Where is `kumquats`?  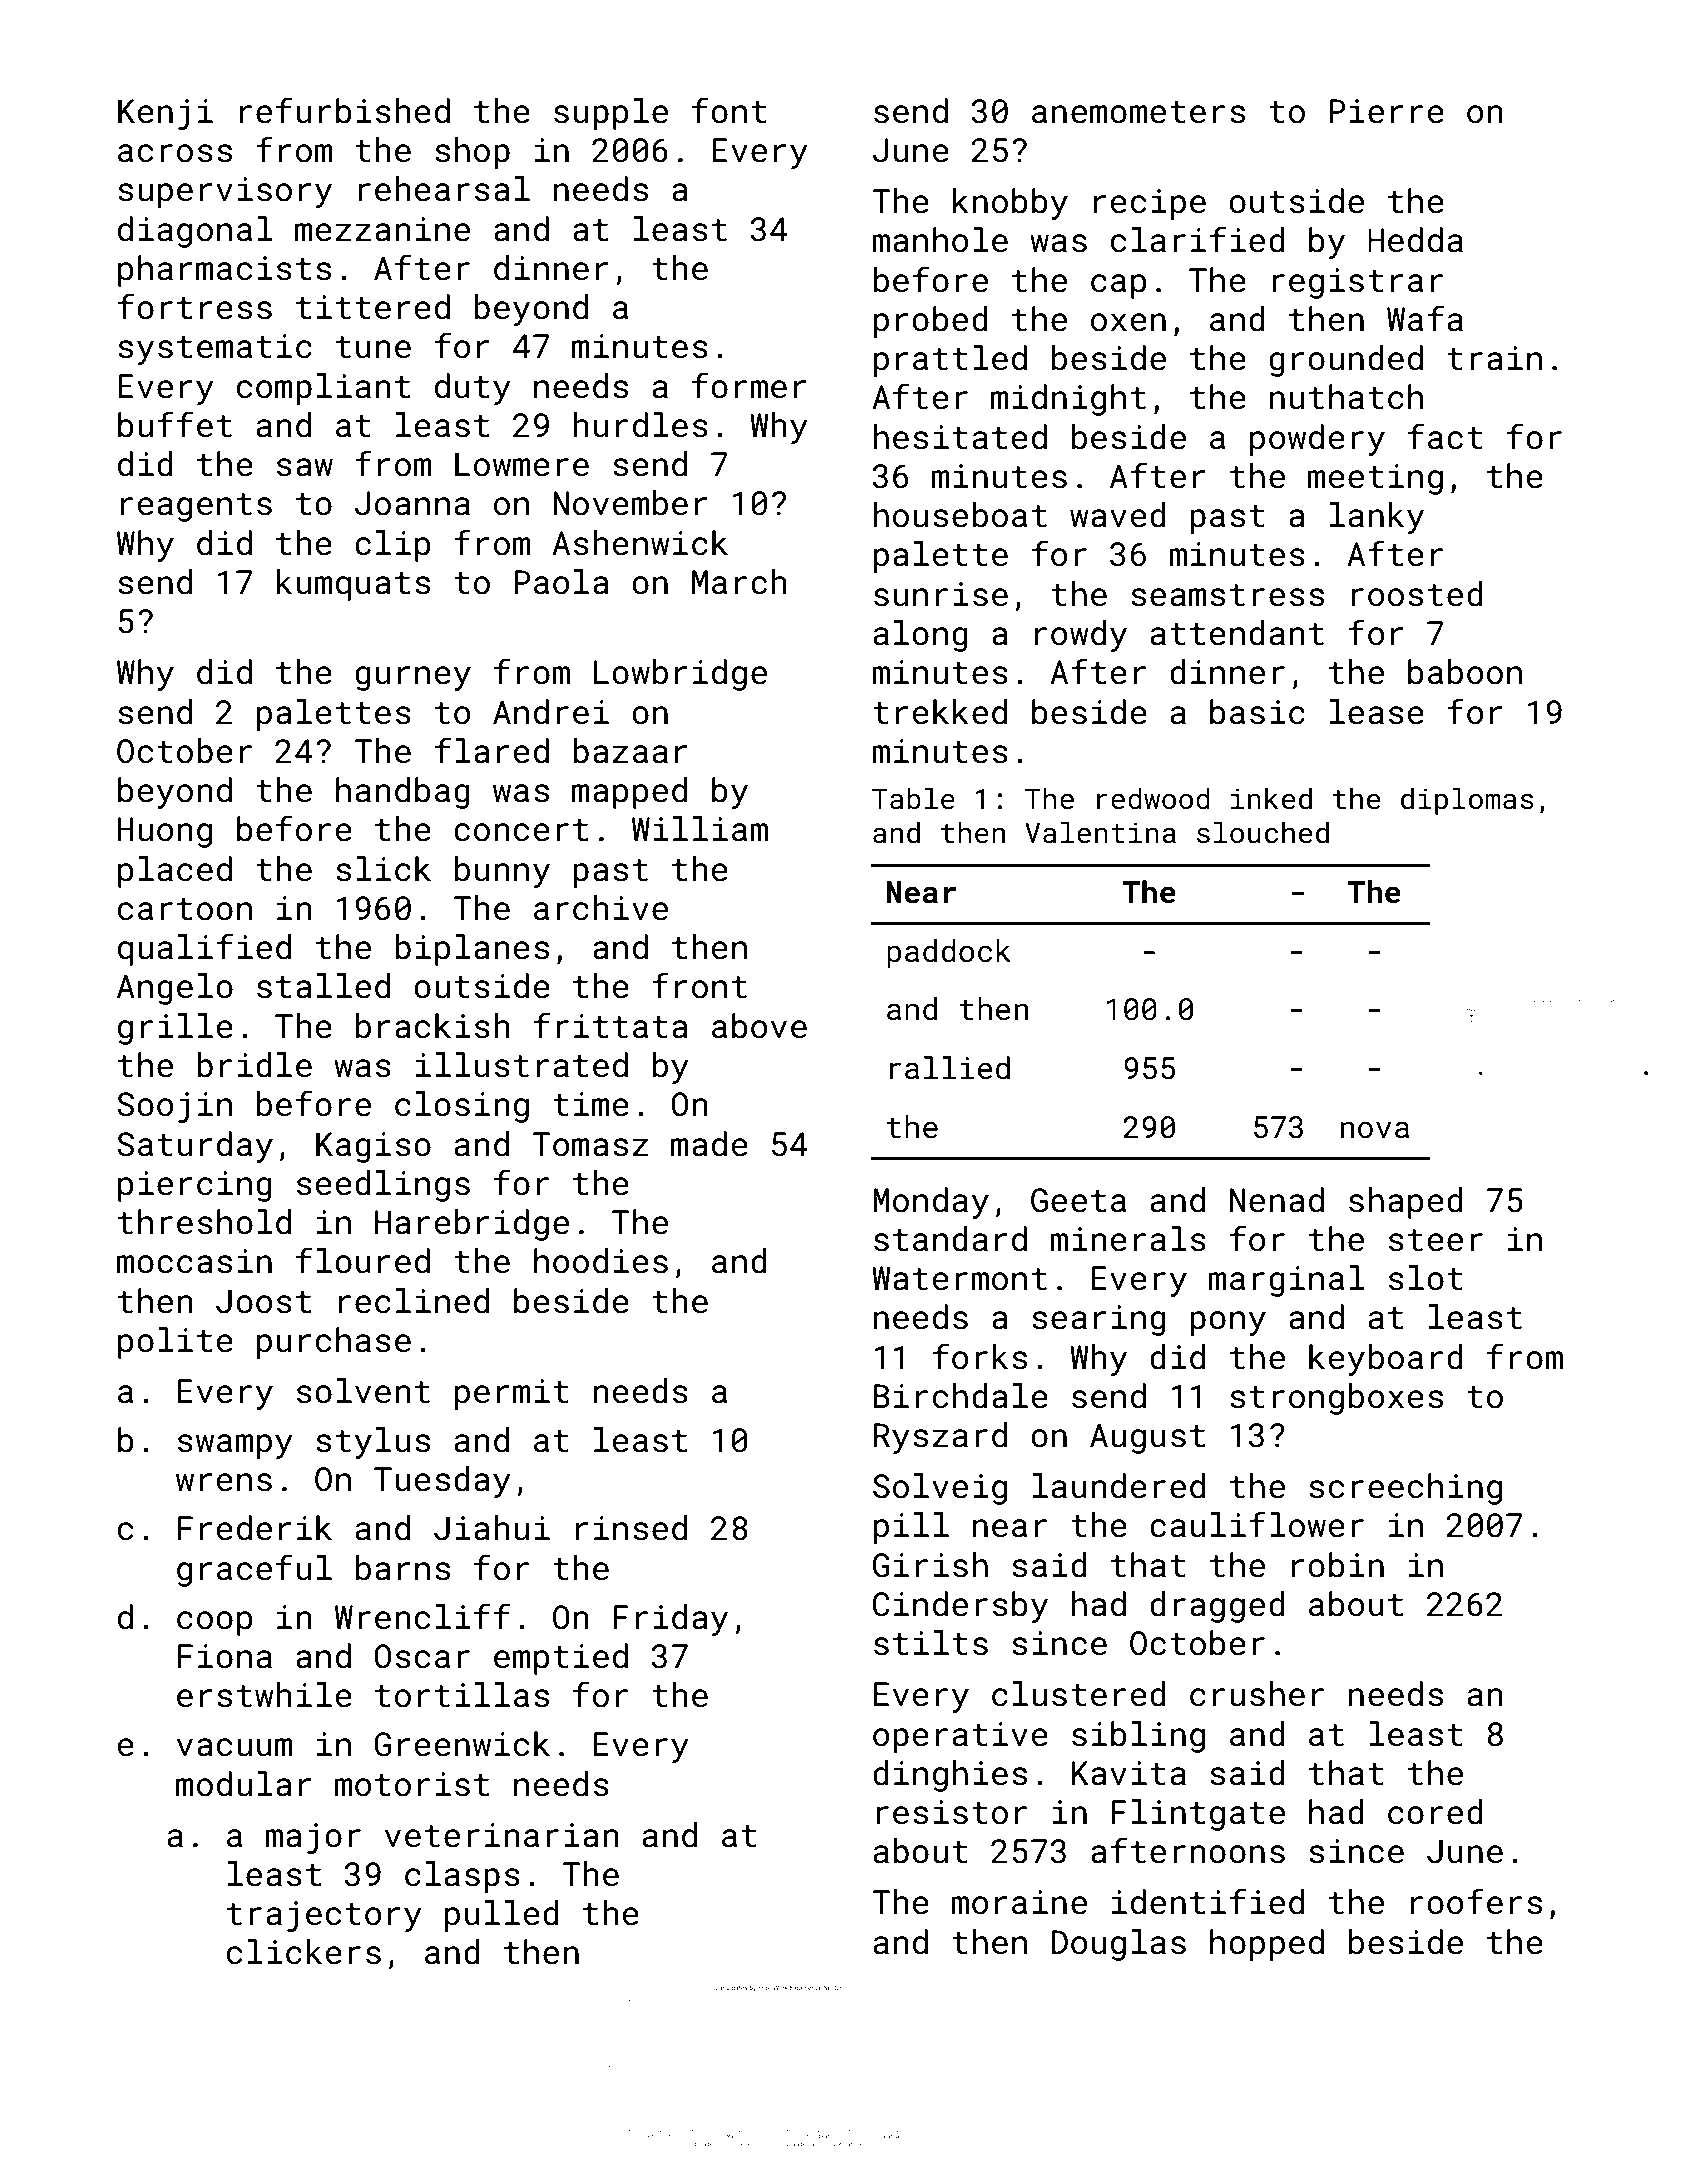
kumquats is located at coordinates (353, 585).
